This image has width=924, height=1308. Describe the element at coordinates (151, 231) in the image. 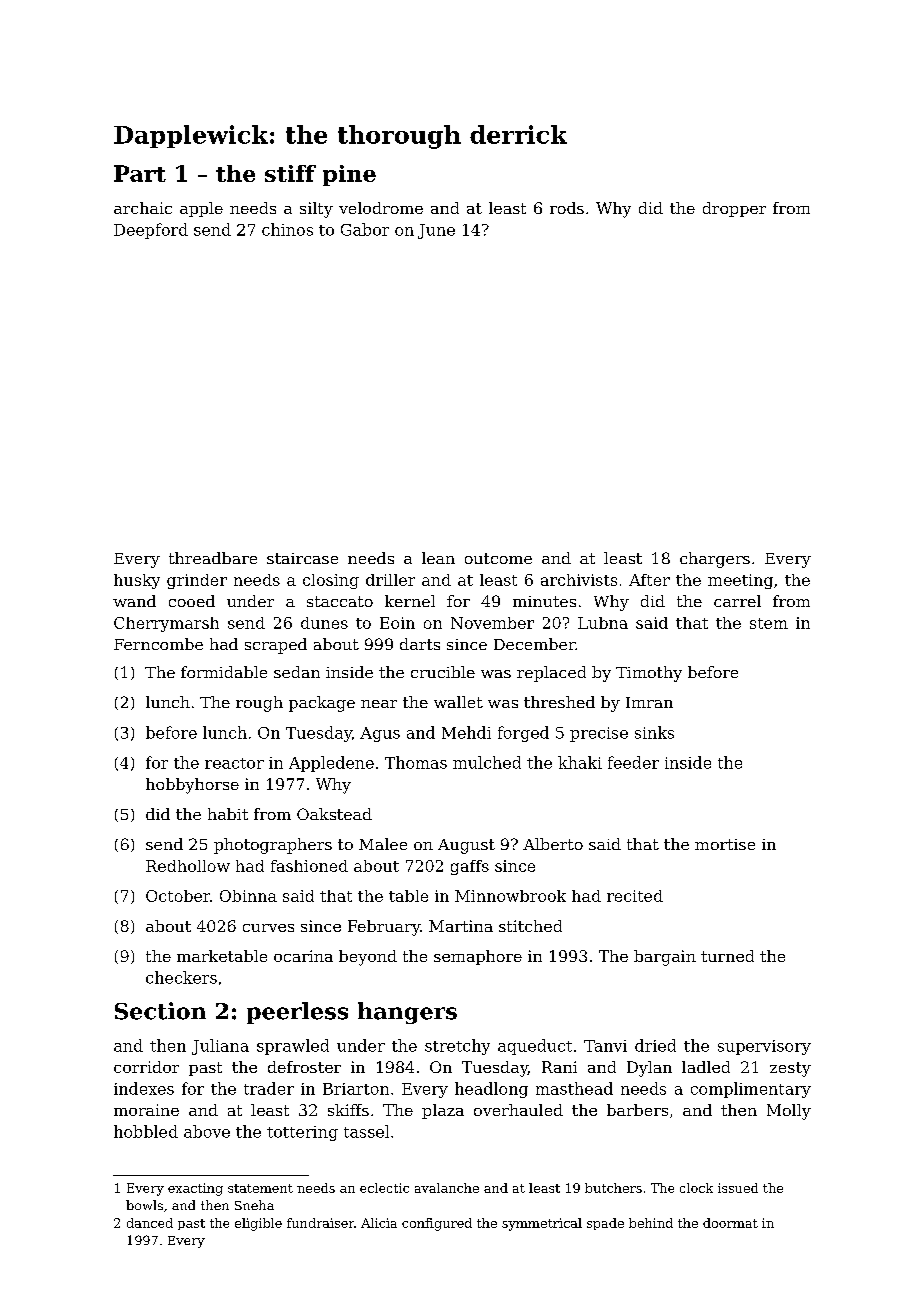

I see `Deepford` at that location.
